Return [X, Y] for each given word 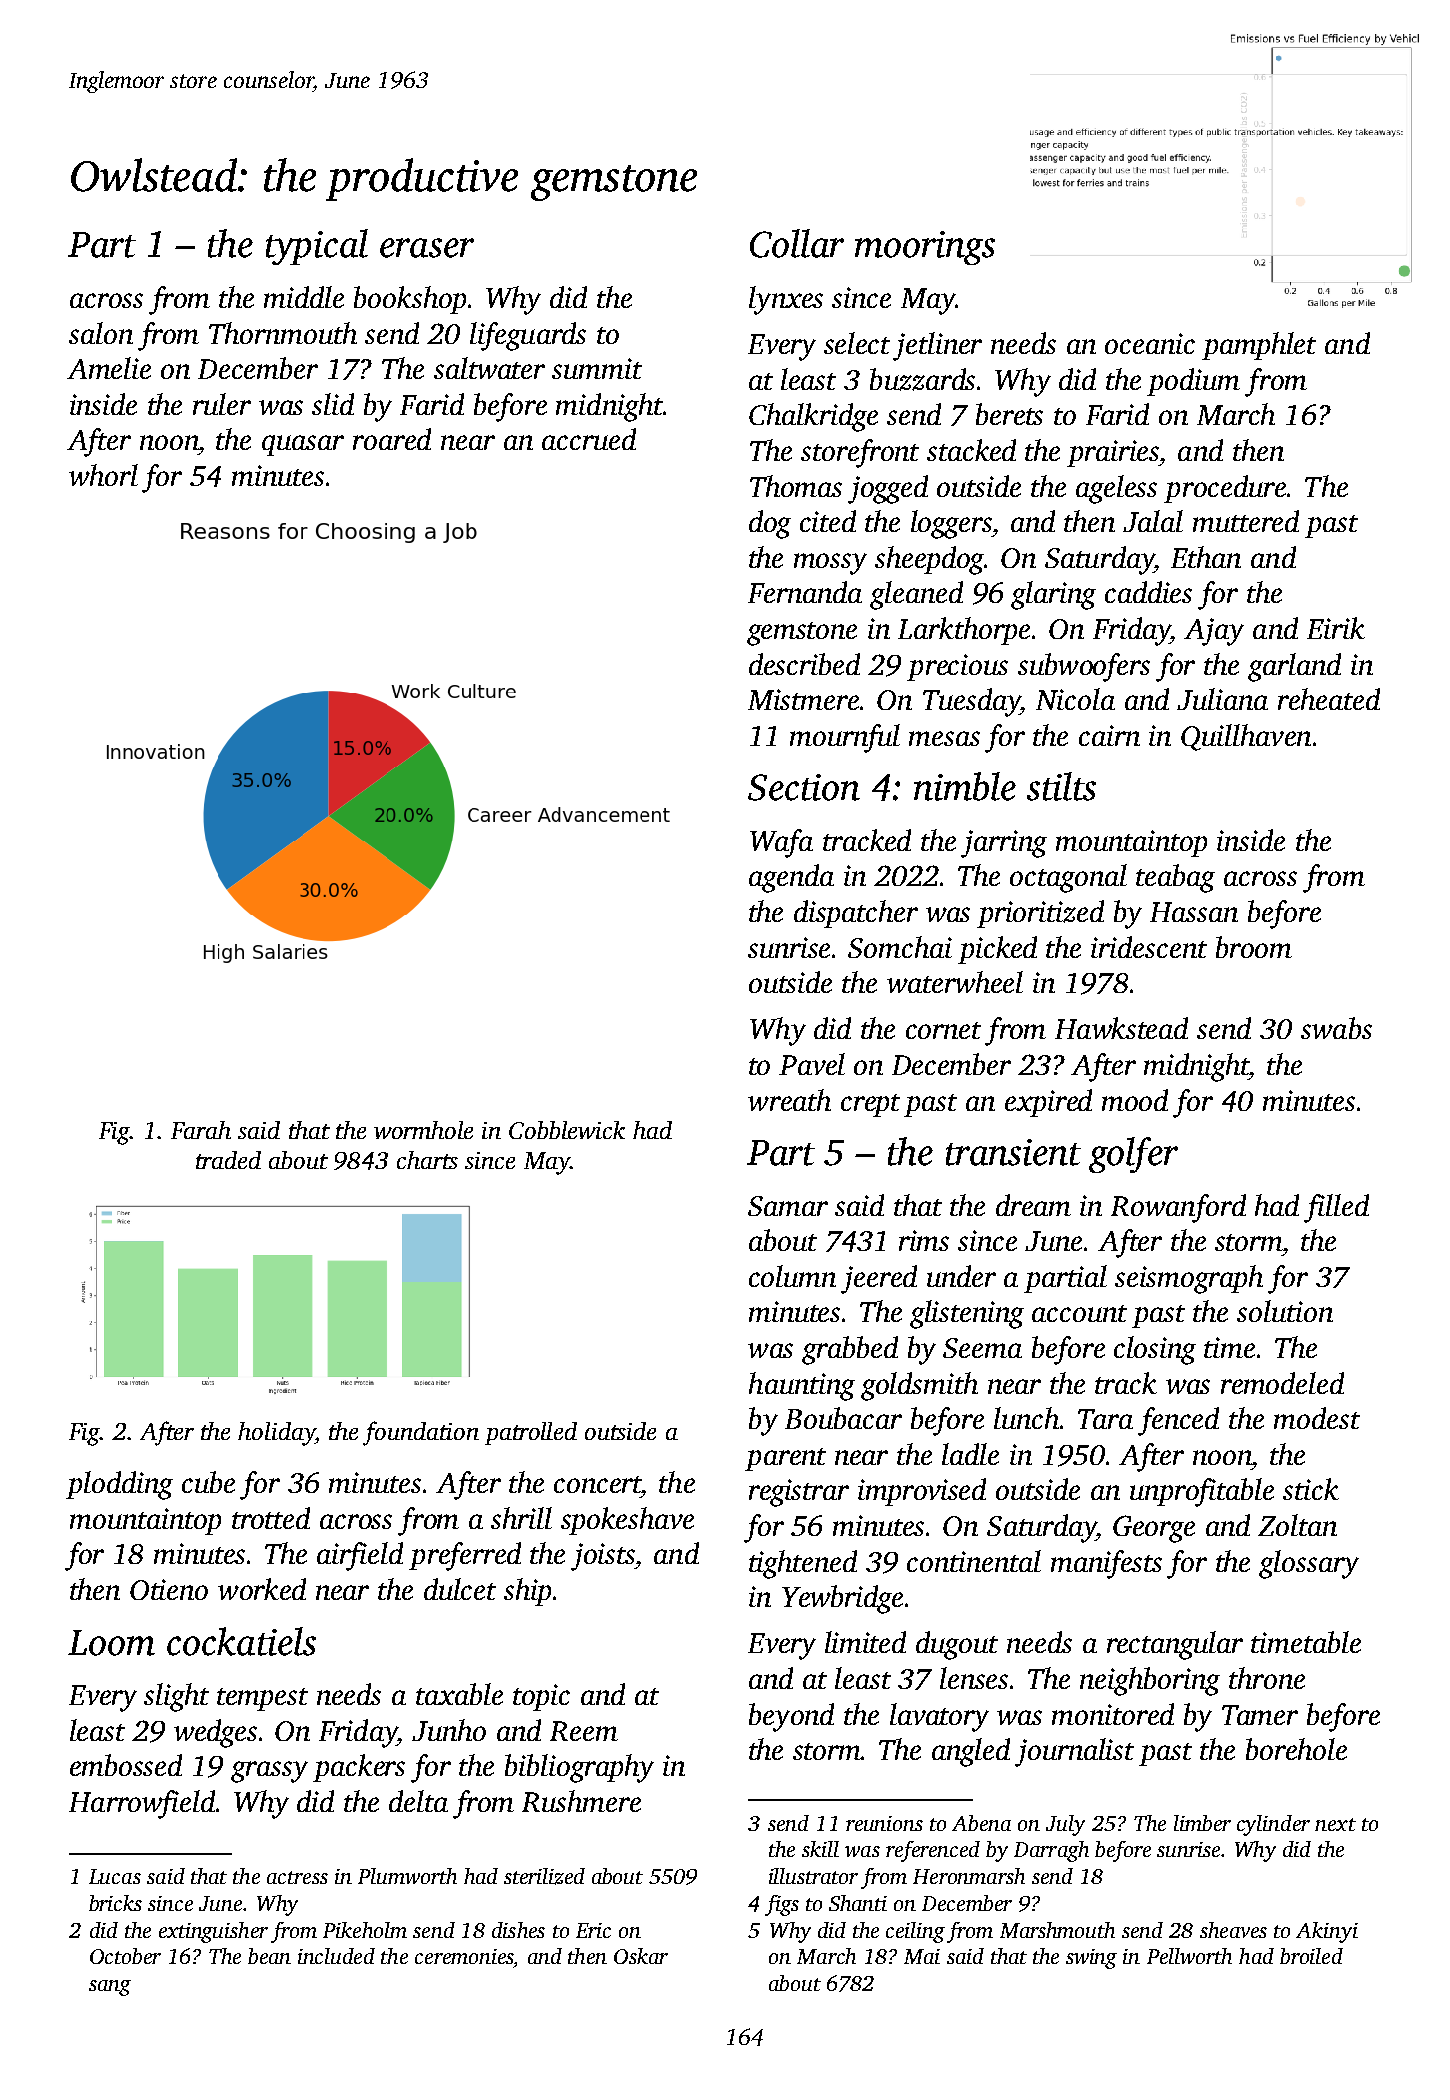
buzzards [922, 379]
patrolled [531, 1433]
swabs [1336, 1028]
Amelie [109, 368]
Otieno [169, 1589]
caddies [1148, 592]
